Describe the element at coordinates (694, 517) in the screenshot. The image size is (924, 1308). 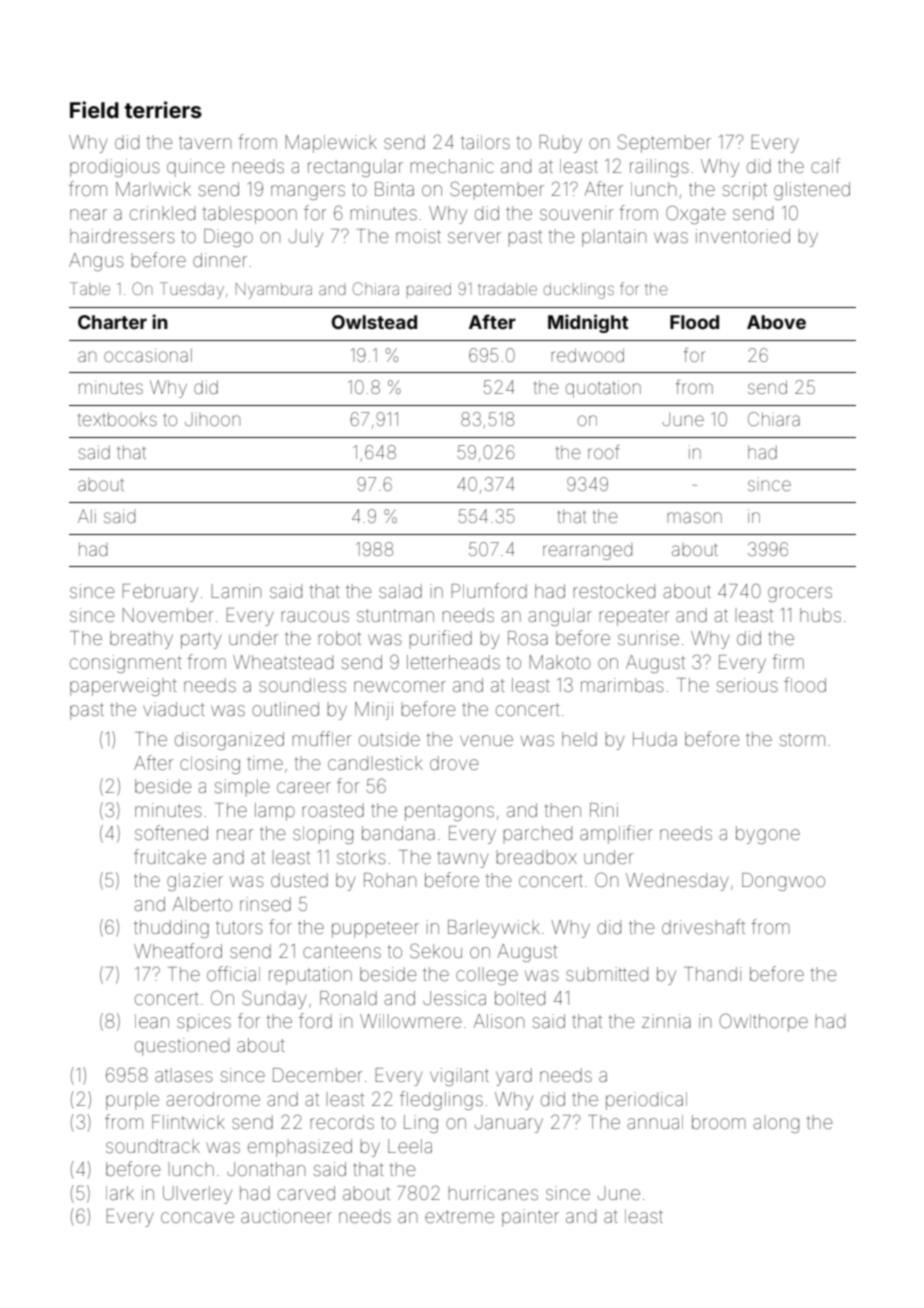
I see `mason` at that location.
